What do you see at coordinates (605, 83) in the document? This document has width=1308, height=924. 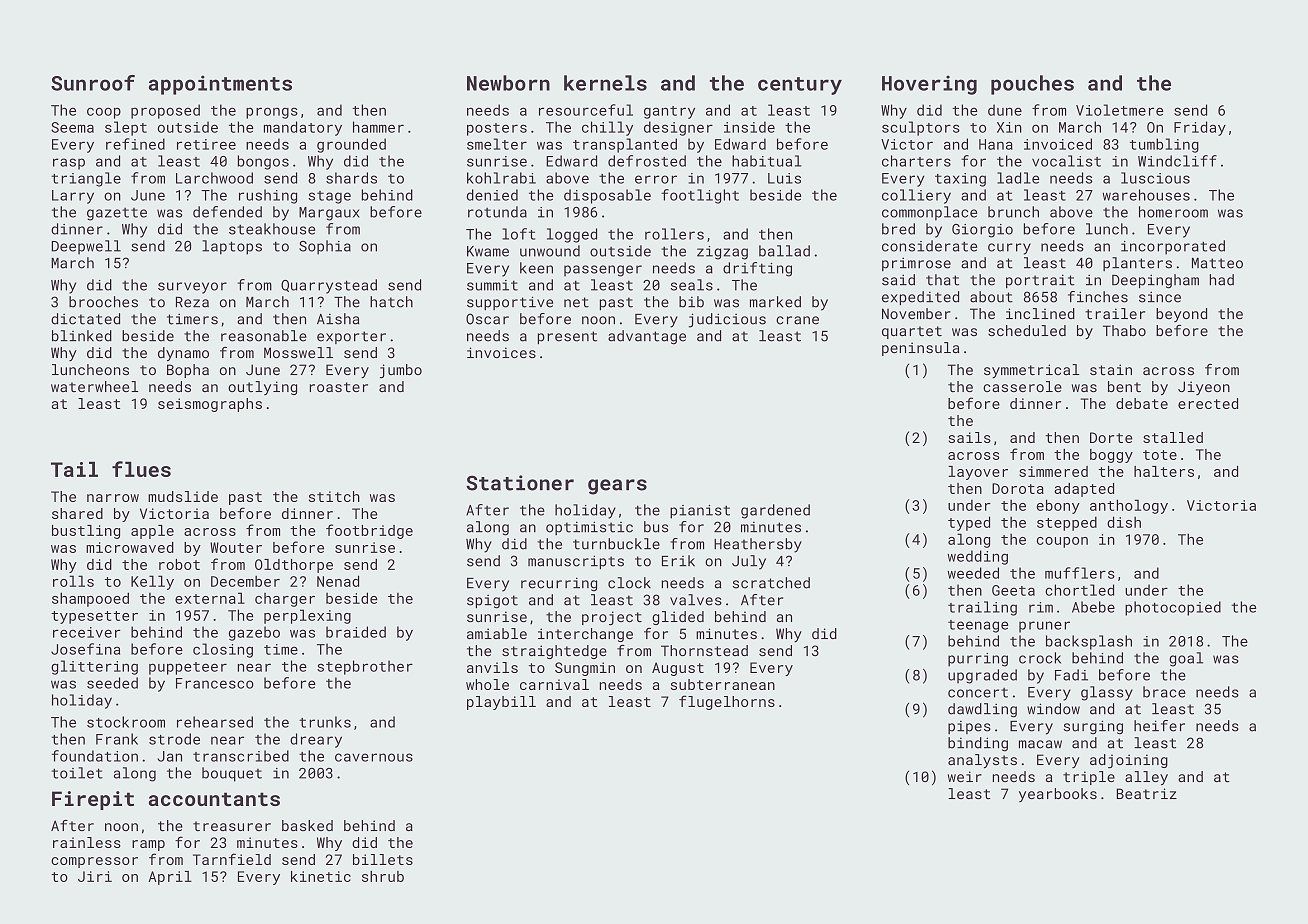 I see `kernels` at bounding box center [605, 83].
